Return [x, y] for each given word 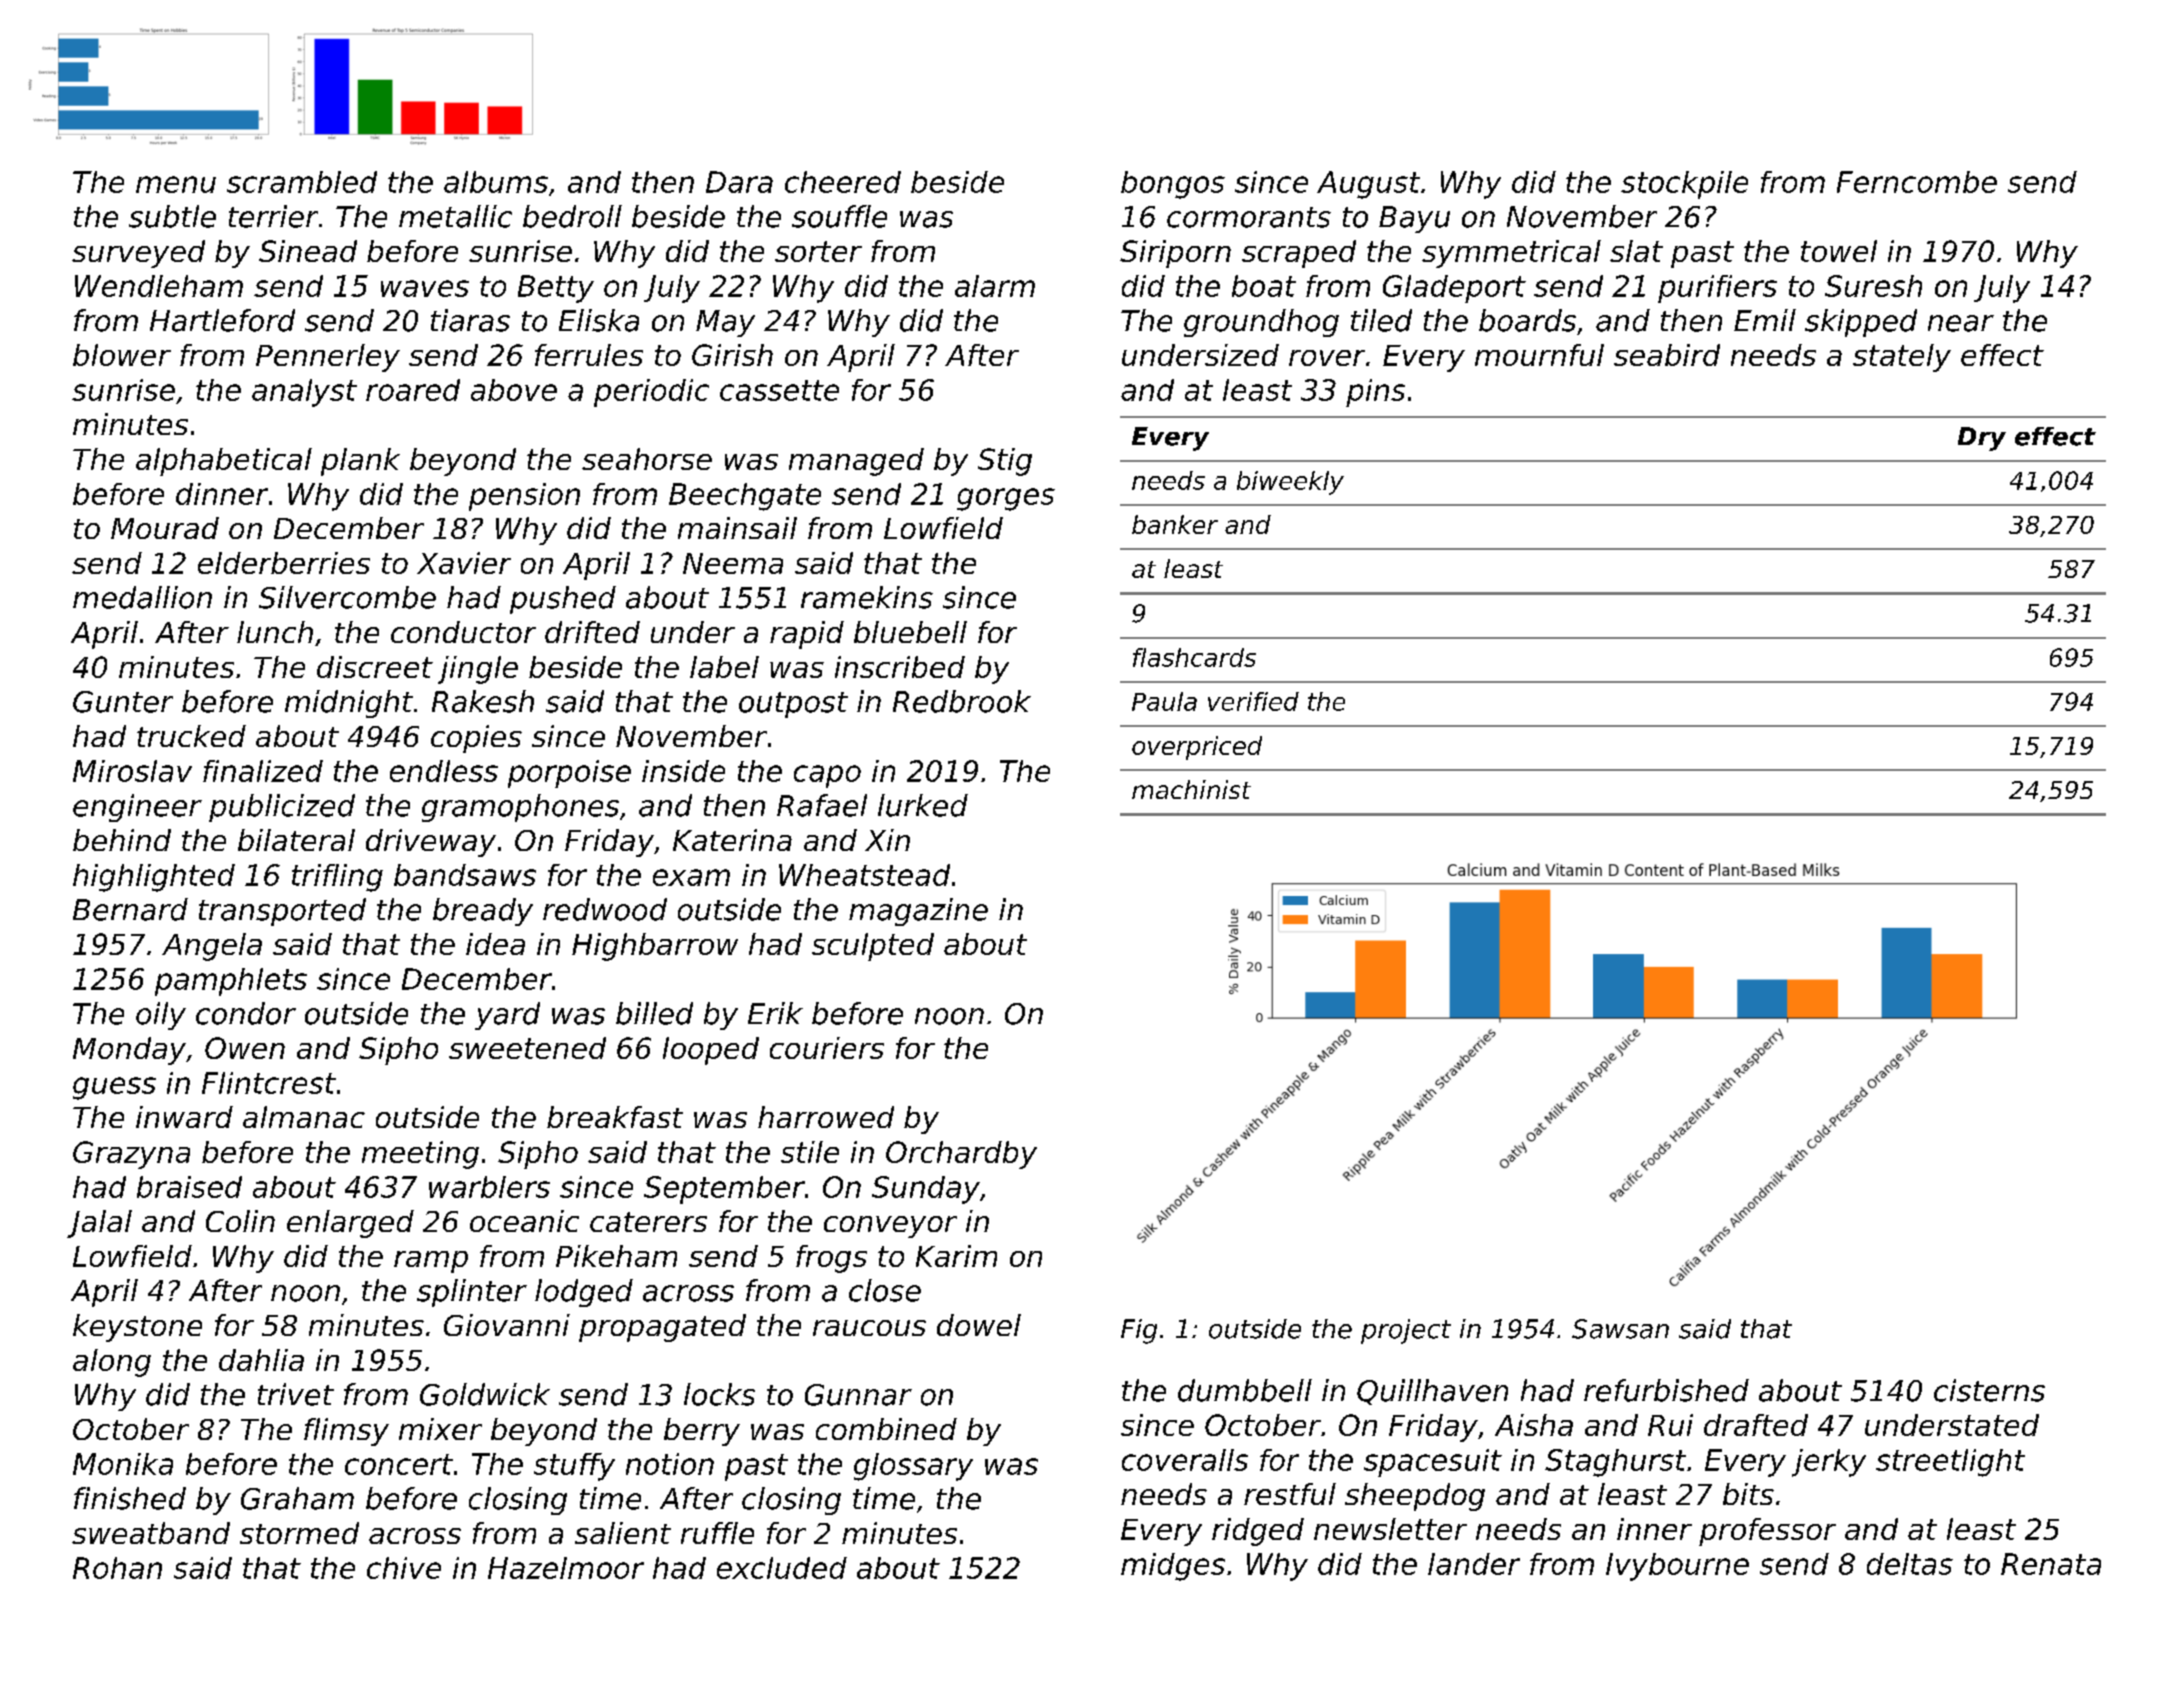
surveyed [138, 254]
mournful [1539, 355]
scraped [1299, 254]
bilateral [296, 840]
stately [1902, 358]
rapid [807, 635]
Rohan [117, 1568]
